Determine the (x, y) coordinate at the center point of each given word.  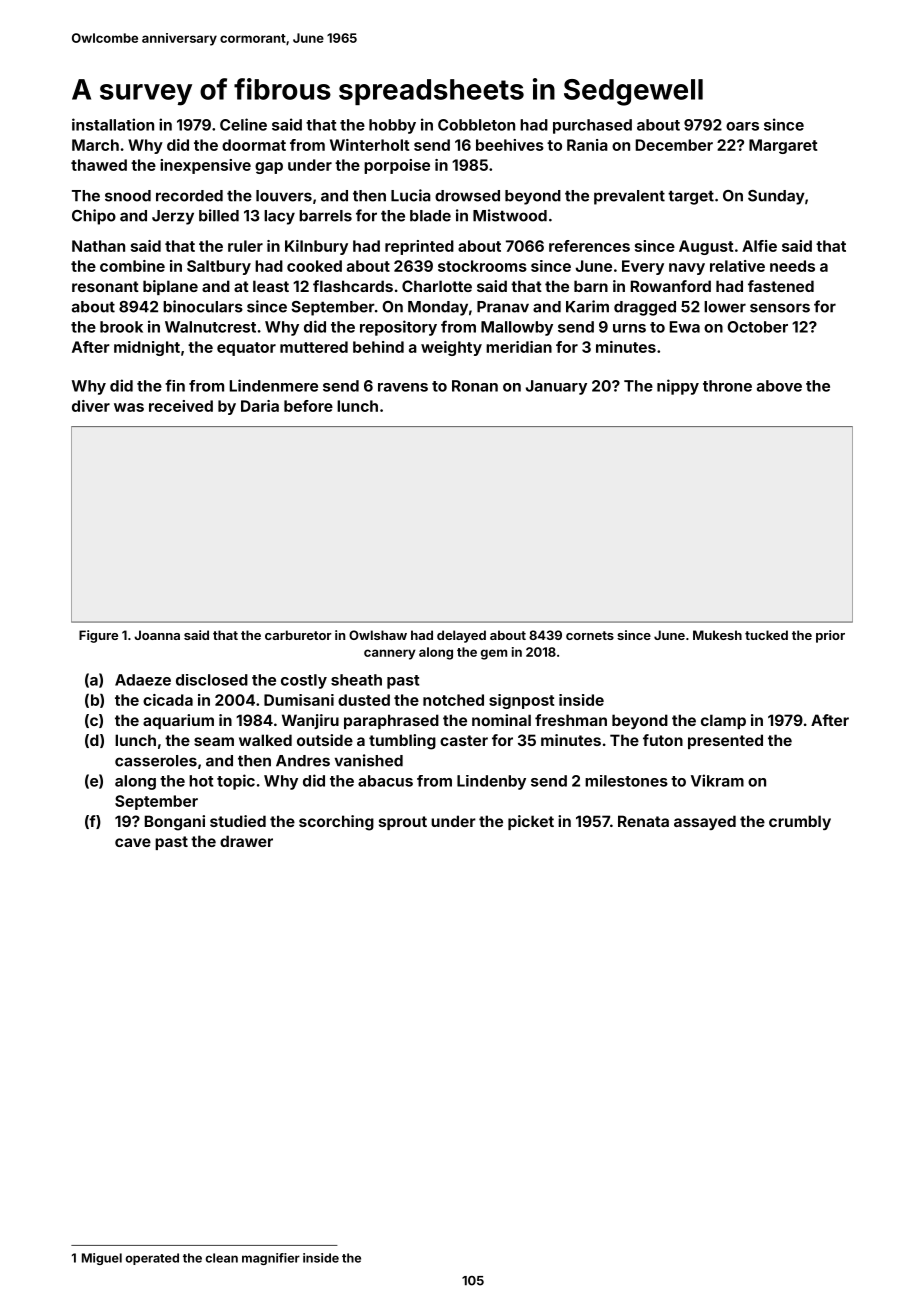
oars (742, 126)
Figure (98, 636)
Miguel (102, 1259)
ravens (403, 387)
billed (219, 215)
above (779, 386)
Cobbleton (476, 125)
